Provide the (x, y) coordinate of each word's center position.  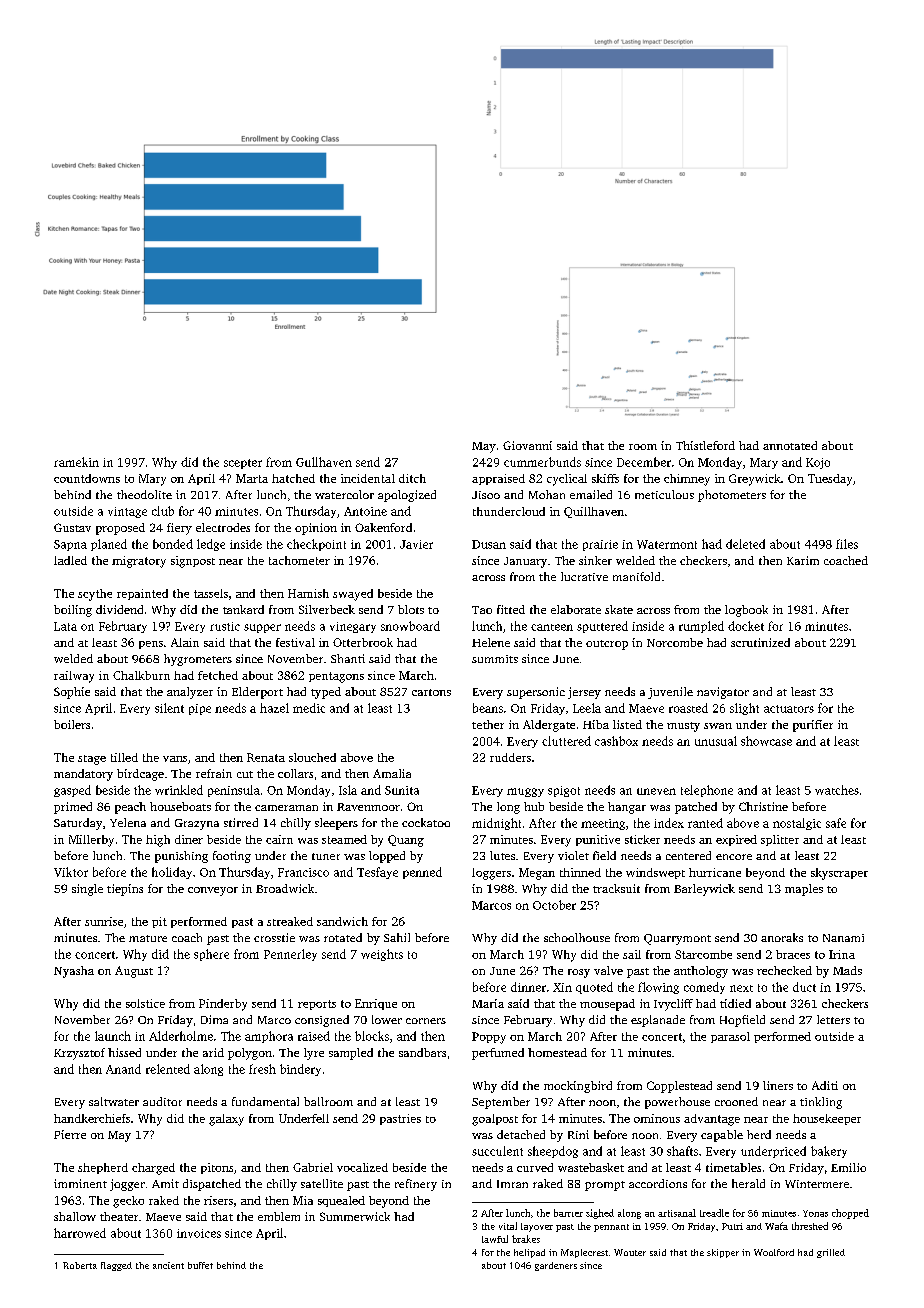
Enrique (376, 1004)
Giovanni (527, 445)
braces (793, 954)
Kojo (818, 463)
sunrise (104, 921)
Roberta (80, 1265)
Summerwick (355, 1216)
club (163, 511)
